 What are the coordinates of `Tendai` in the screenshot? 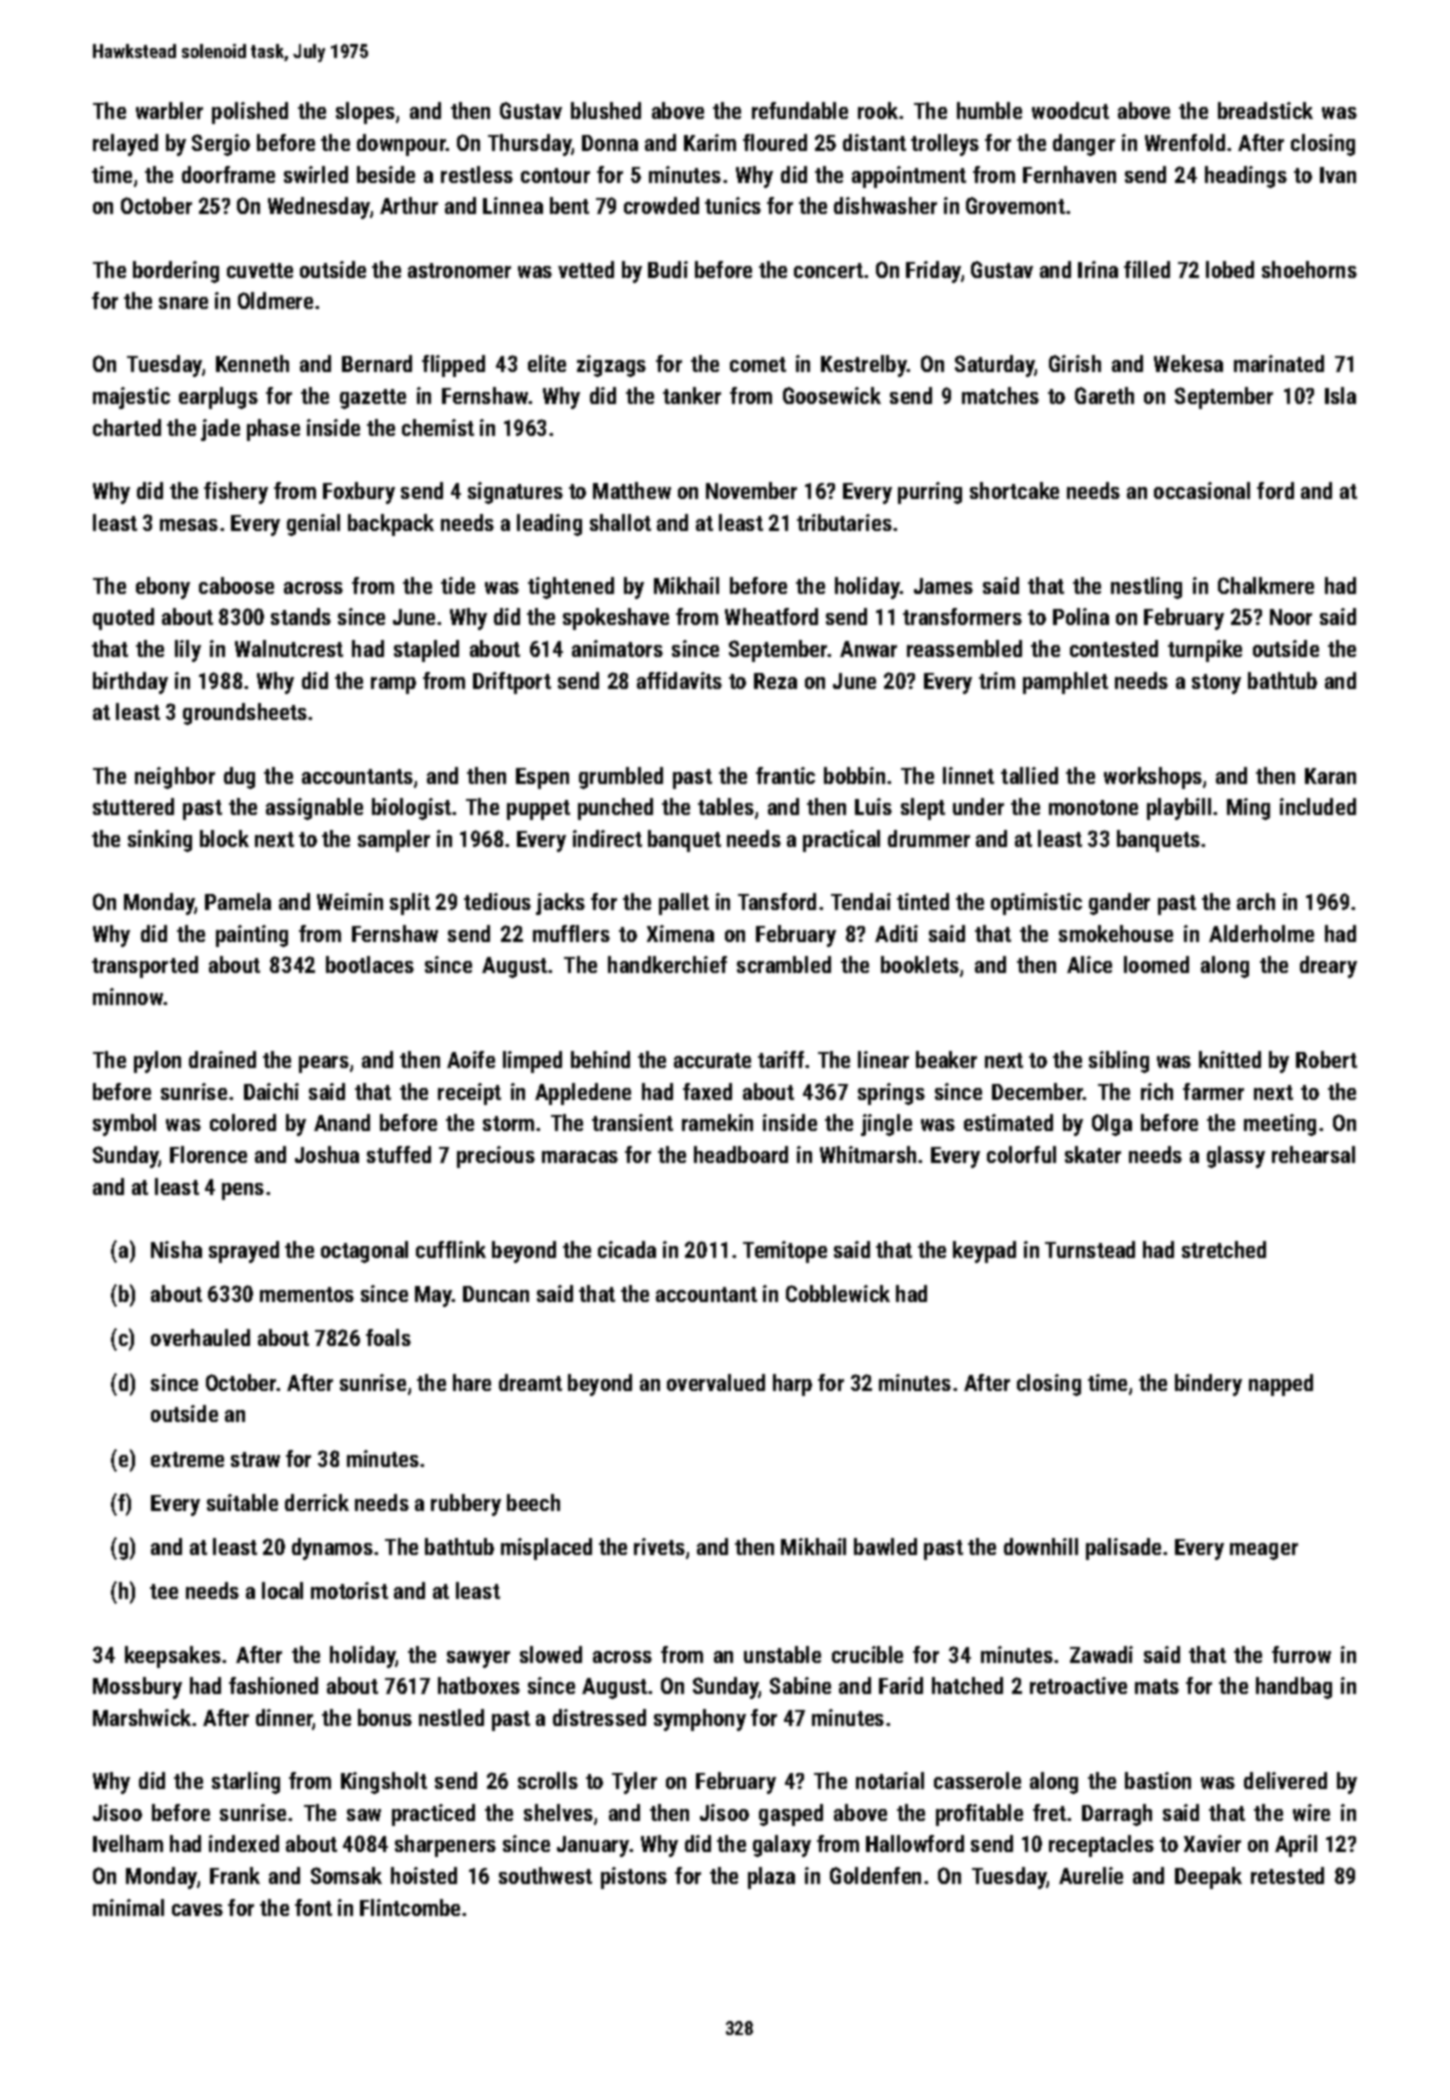 It's located at (861, 901).
